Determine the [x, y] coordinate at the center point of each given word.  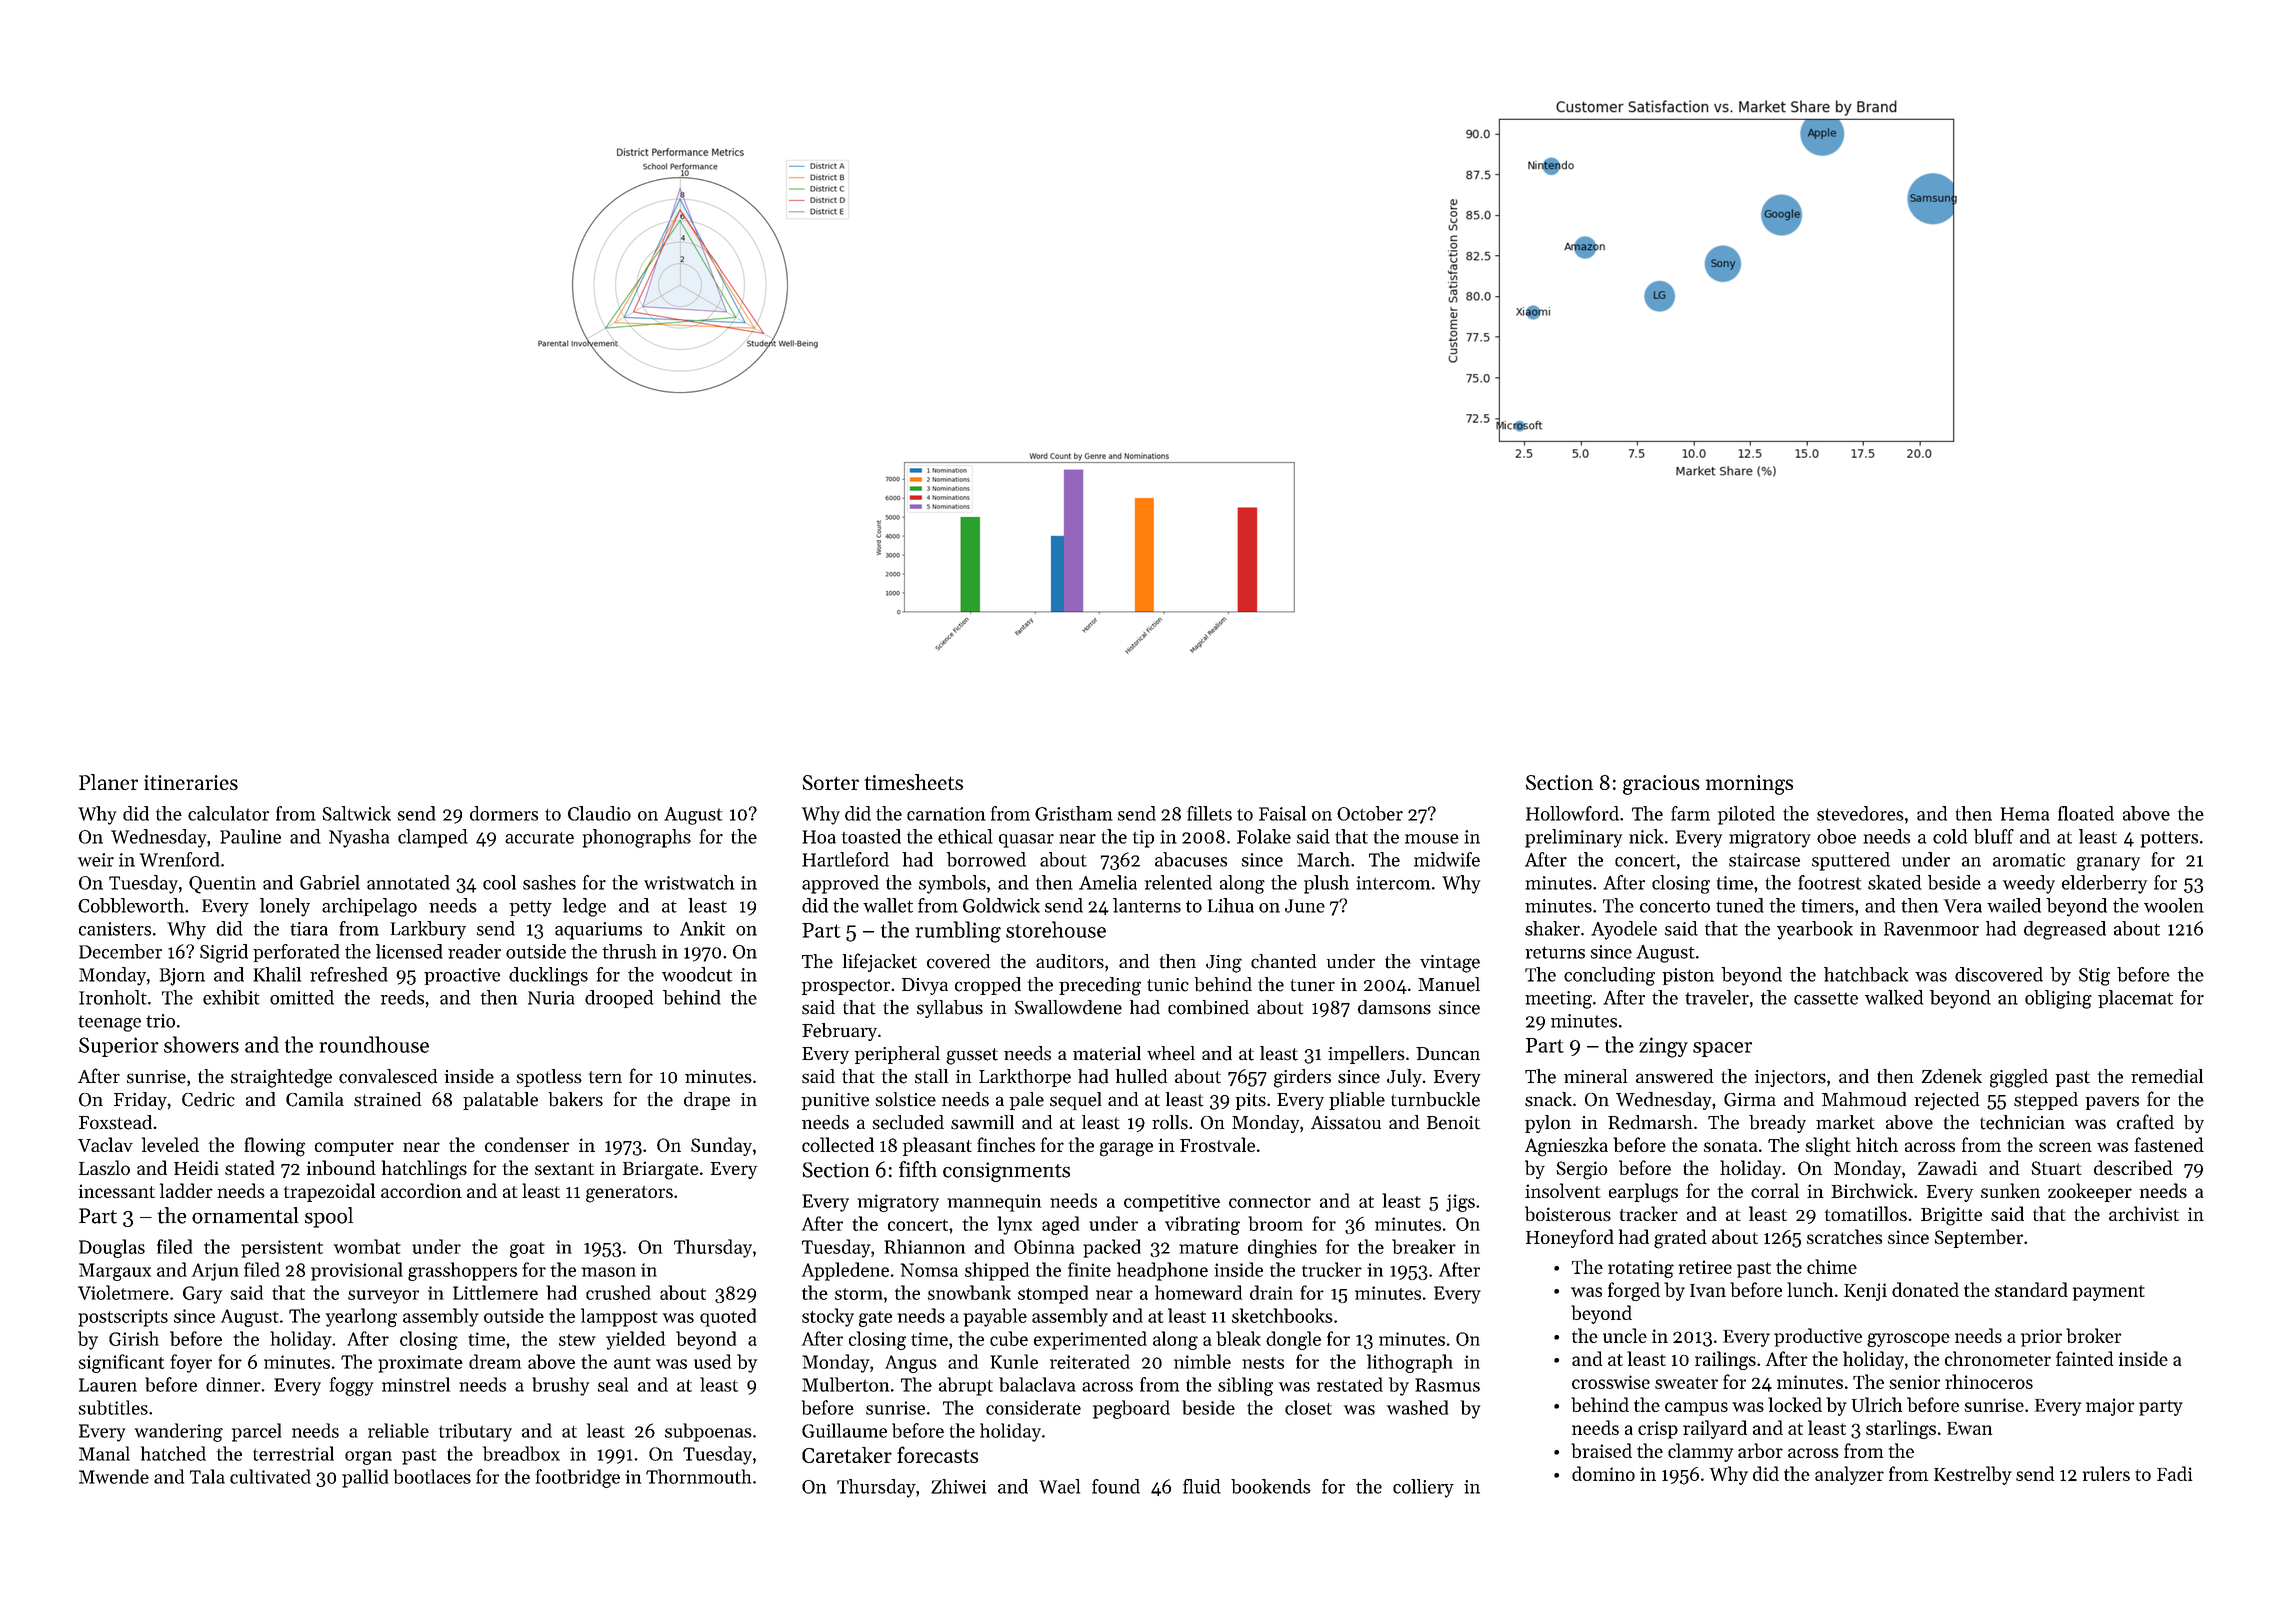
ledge [584, 907]
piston [1688, 976]
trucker [1332, 1269]
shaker [1552, 928]
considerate [1033, 1407]
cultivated [270, 1476]
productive [1818, 1337]
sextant [564, 1169]
